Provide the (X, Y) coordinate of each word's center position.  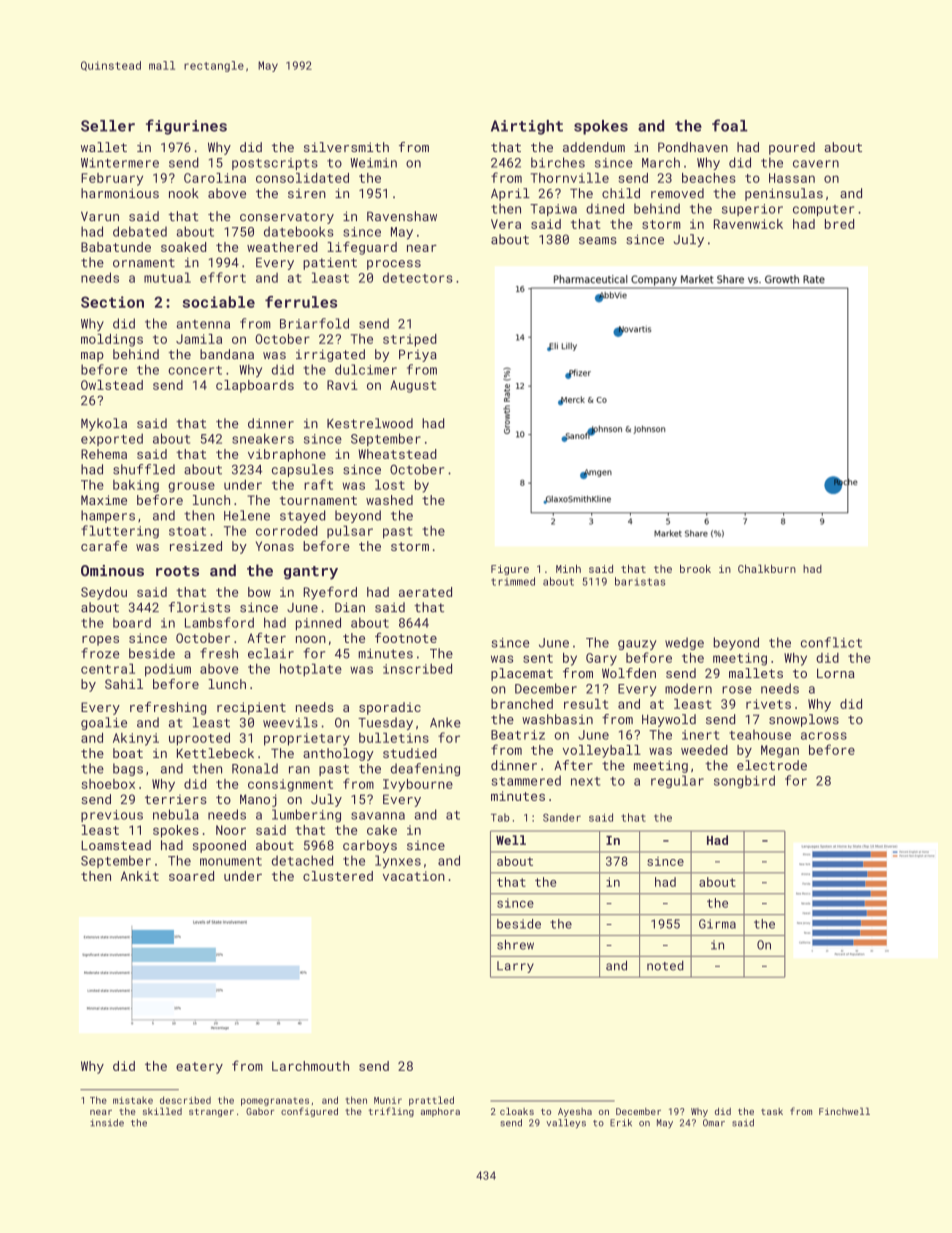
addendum (594, 147)
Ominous (112, 571)
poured (792, 148)
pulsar (350, 531)
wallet (104, 147)
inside (107, 1123)
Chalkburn (767, 568)
